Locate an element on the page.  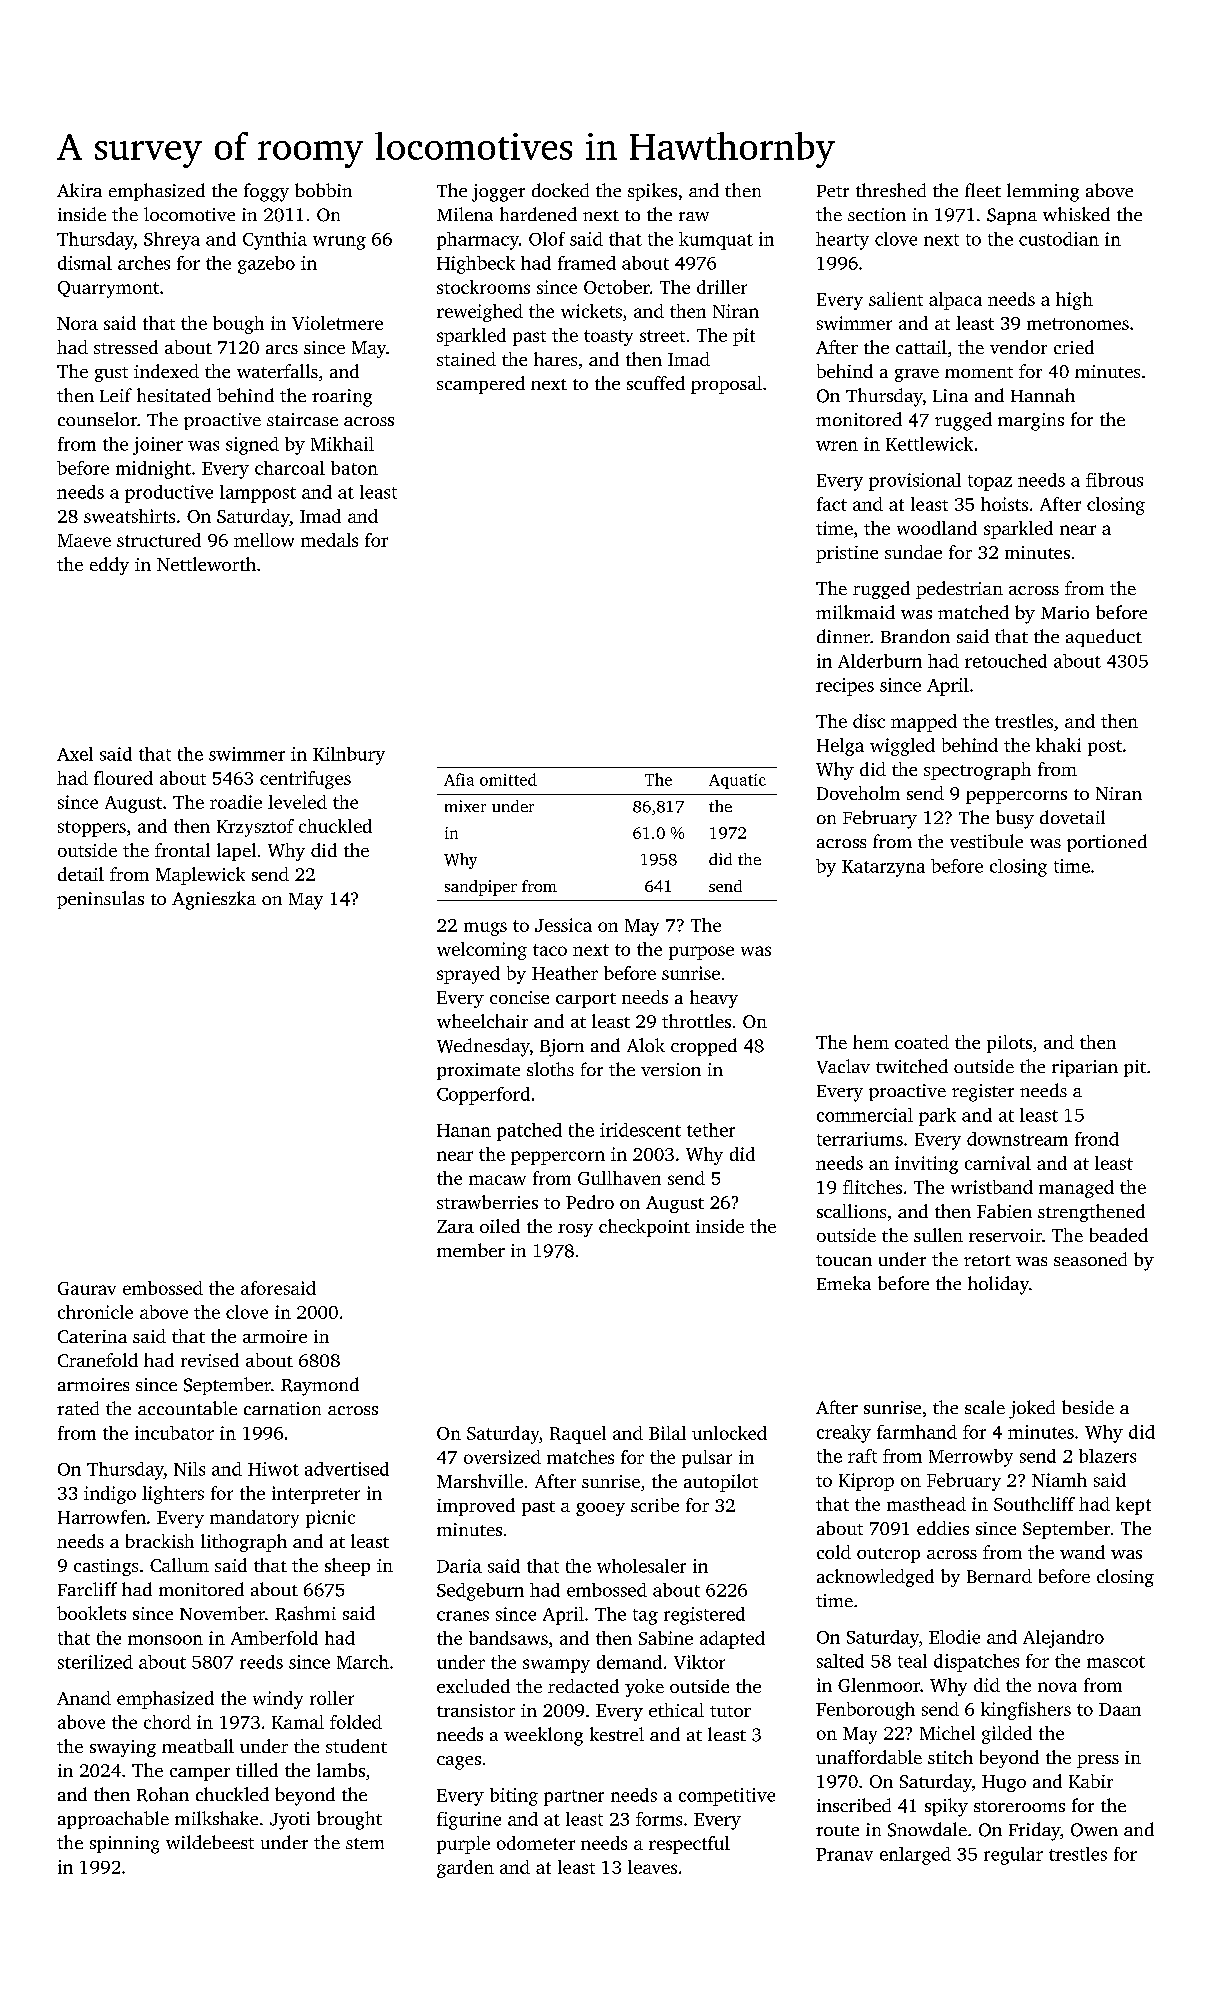
kept is located at coordinates (1133, 1506).
